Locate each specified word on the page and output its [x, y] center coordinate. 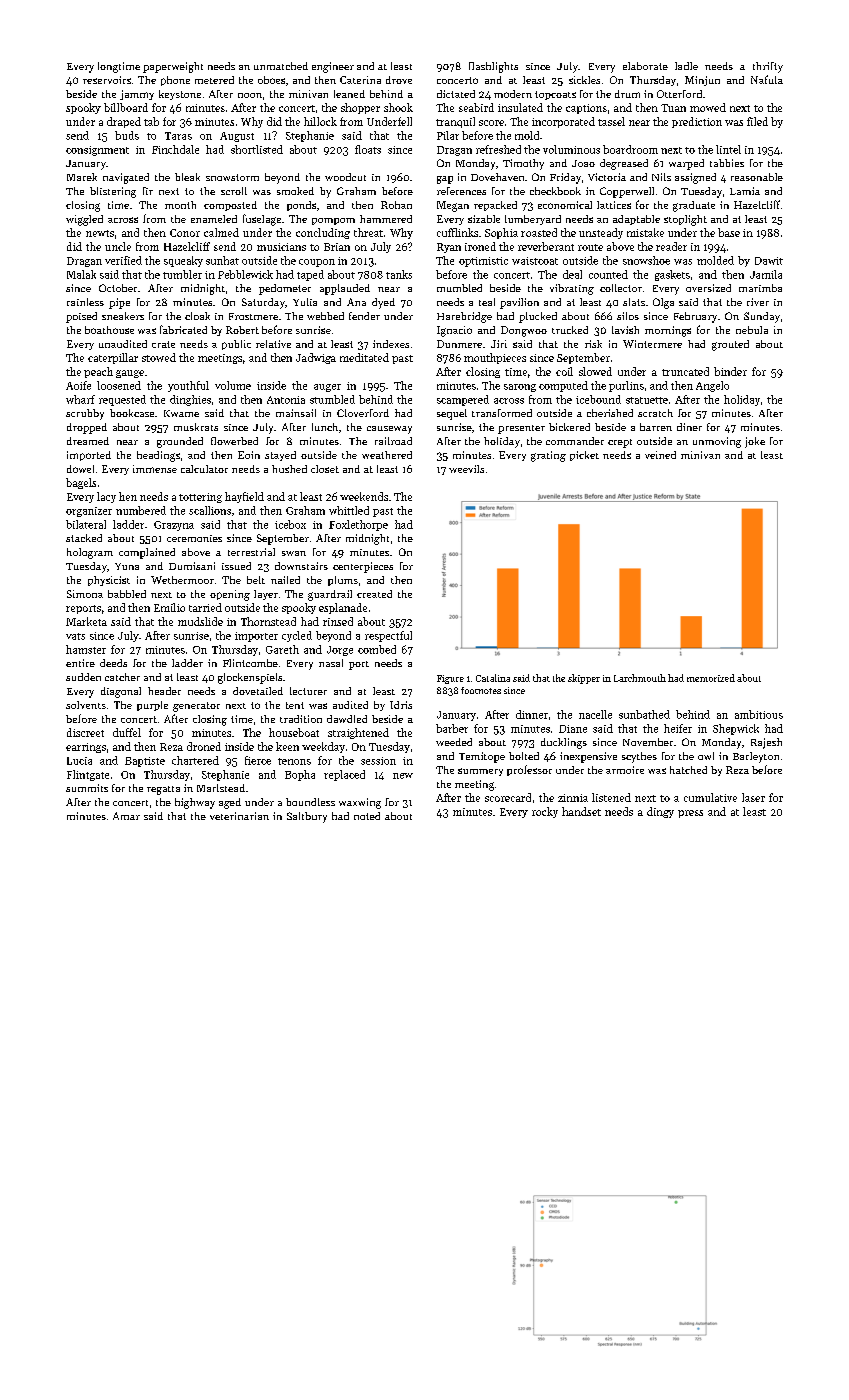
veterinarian [239, 816]
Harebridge [464, 317]
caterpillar [113, 358]
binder [730, 371]
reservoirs [107, 80]
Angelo [712, 386]
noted [367, 816]
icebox [290, 524]
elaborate [645, 66]
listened [611, 797]
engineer [333, 67]
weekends [364, 496]
